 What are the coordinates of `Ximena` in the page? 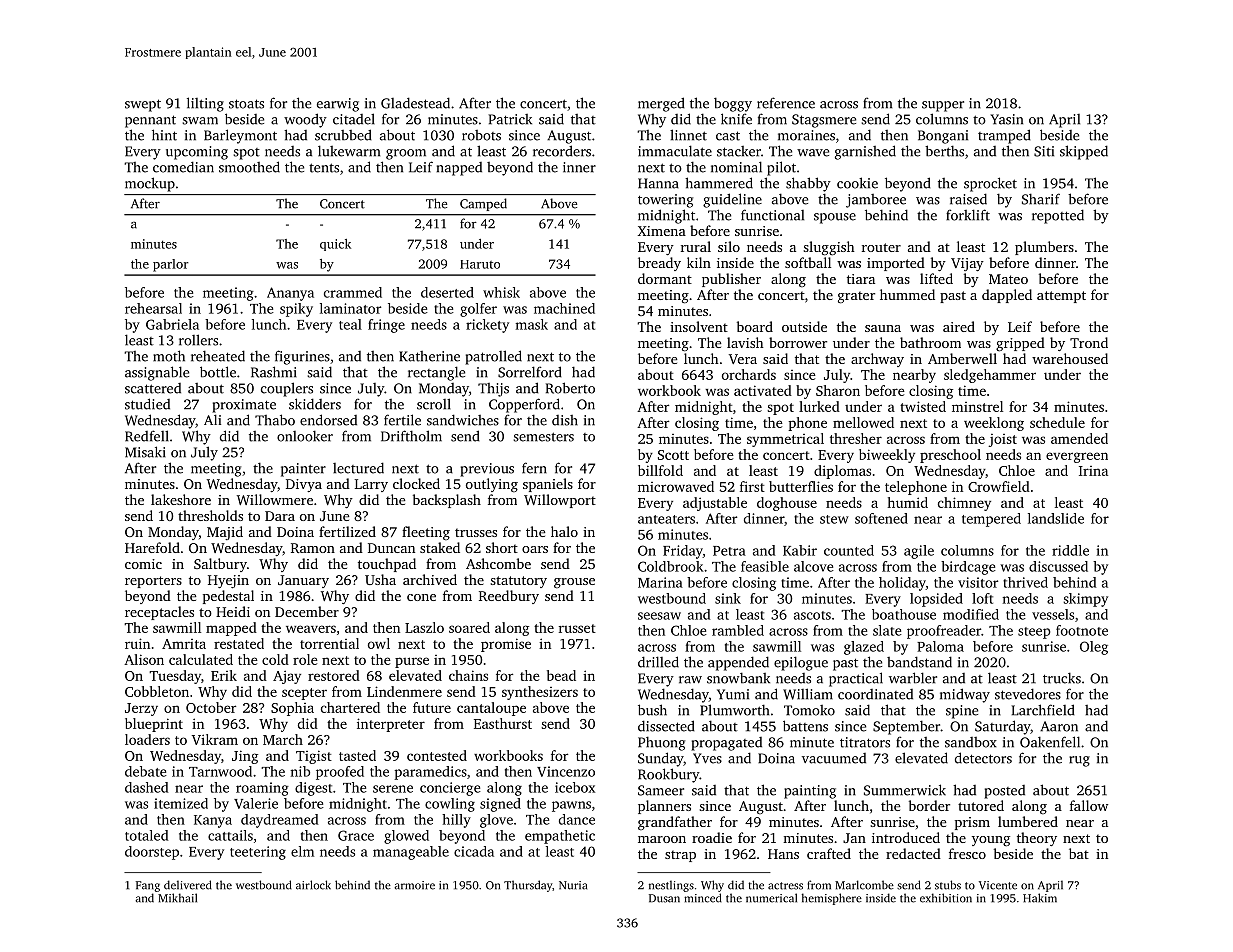 It's located at (662, 231).
